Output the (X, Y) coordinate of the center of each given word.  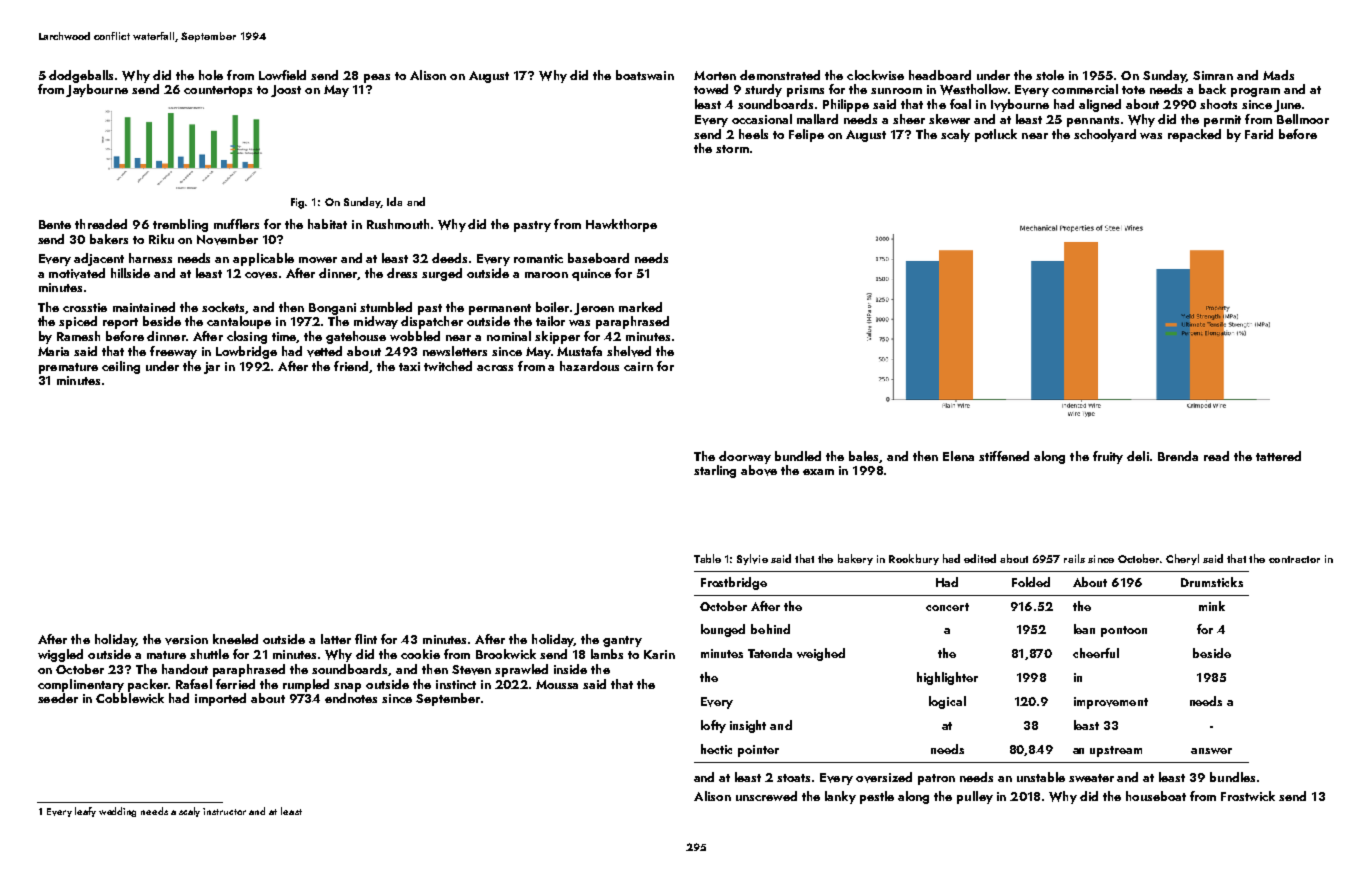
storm (732, 149)
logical (947, 702)
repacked (1194, 135)
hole (211, 75)
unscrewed (766, 796)
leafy (85, 812)
